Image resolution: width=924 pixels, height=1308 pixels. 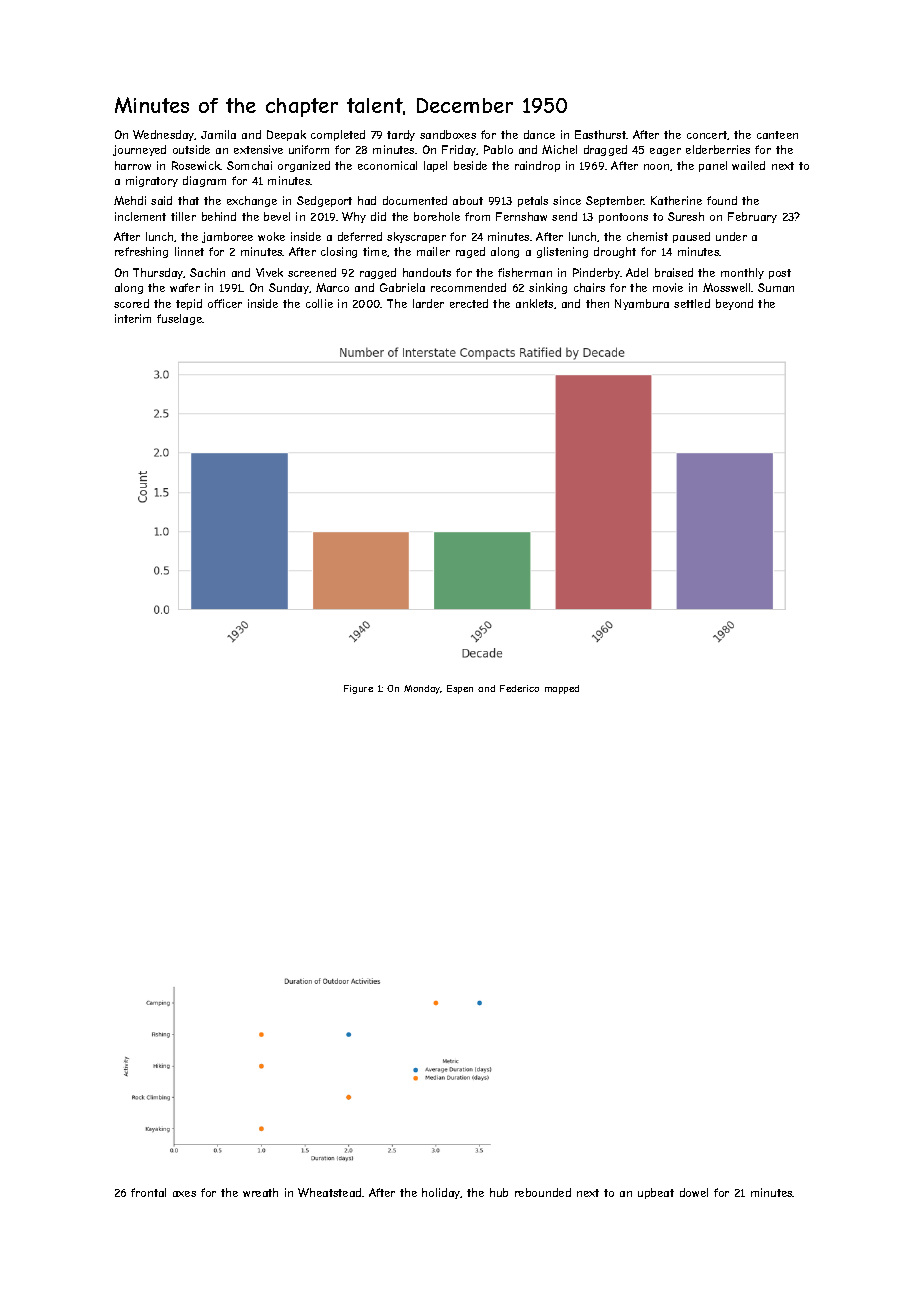 What do you see at coordinates (329, 1192) in the document?
I see `Wheatstead` at bounding box center [329, 1192].
